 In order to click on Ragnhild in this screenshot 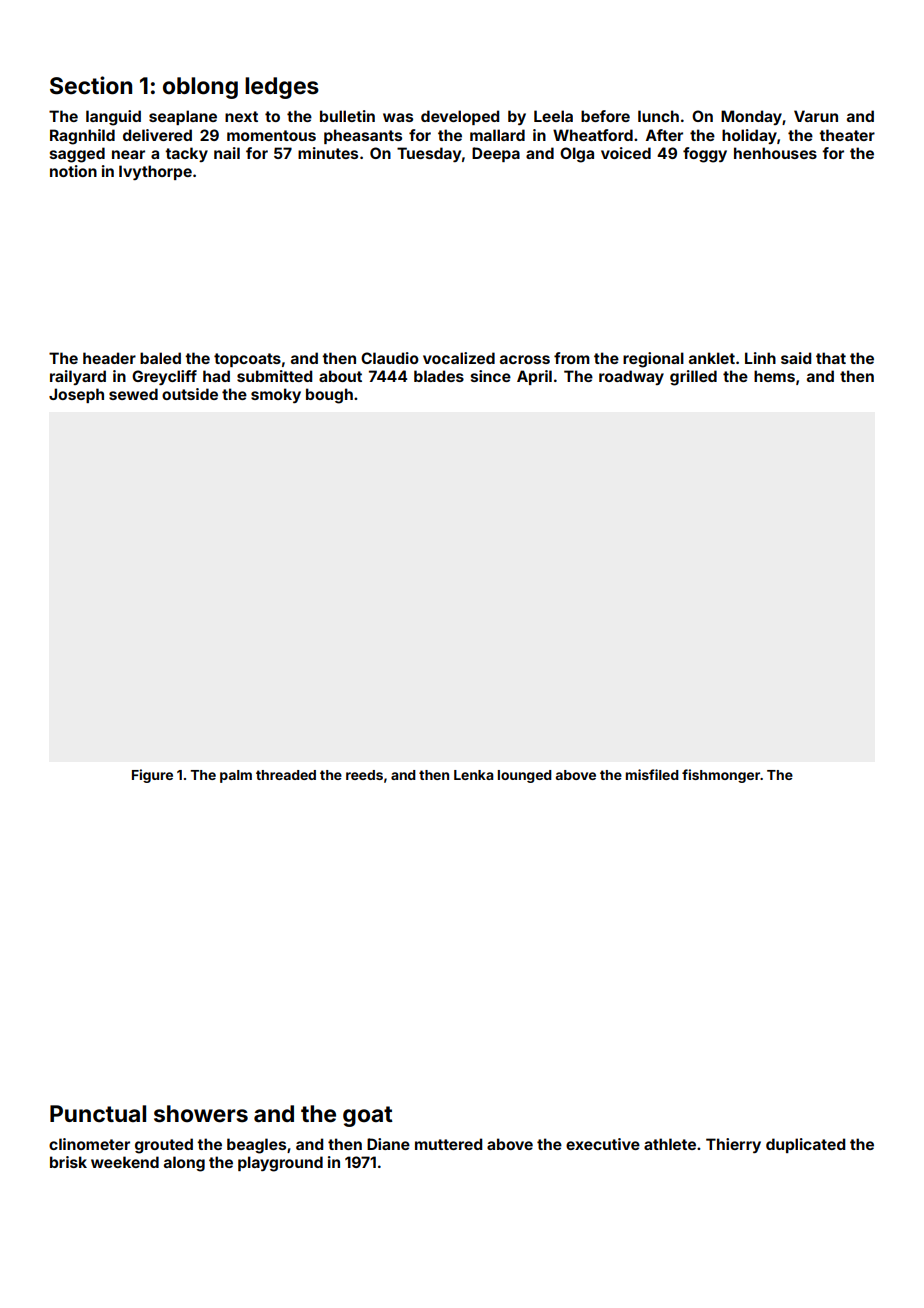, I will do `click(82, 137)`.
